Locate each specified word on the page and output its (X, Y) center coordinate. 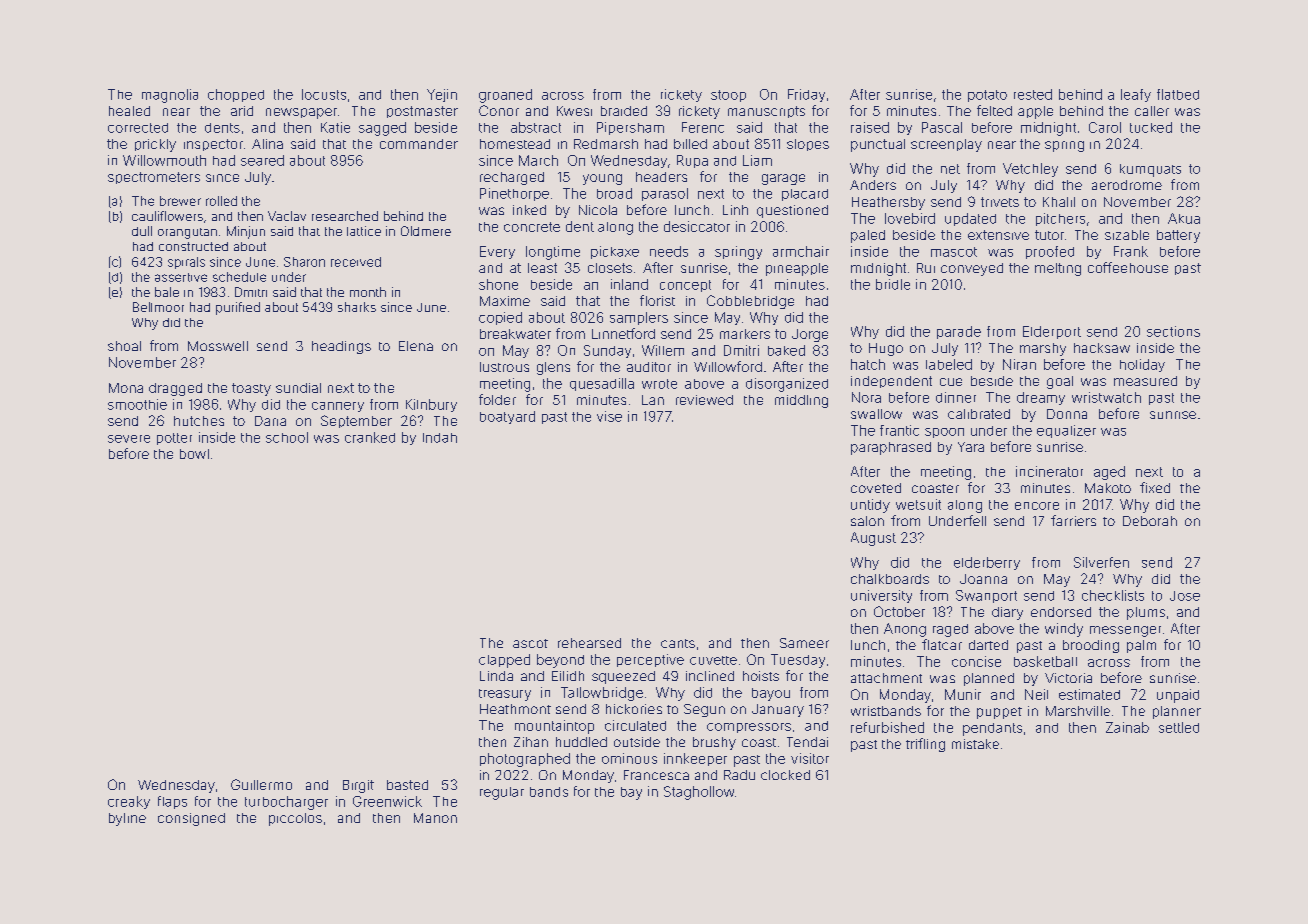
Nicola (598, 210)
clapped (504, 661)
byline (127, 819)
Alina (267, 144)
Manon (435, 818)
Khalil (1059, 202)
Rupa (692, 161)
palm (1141, 646)
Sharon (304, 262)
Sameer (804, 643)
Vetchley (1030, 170)
